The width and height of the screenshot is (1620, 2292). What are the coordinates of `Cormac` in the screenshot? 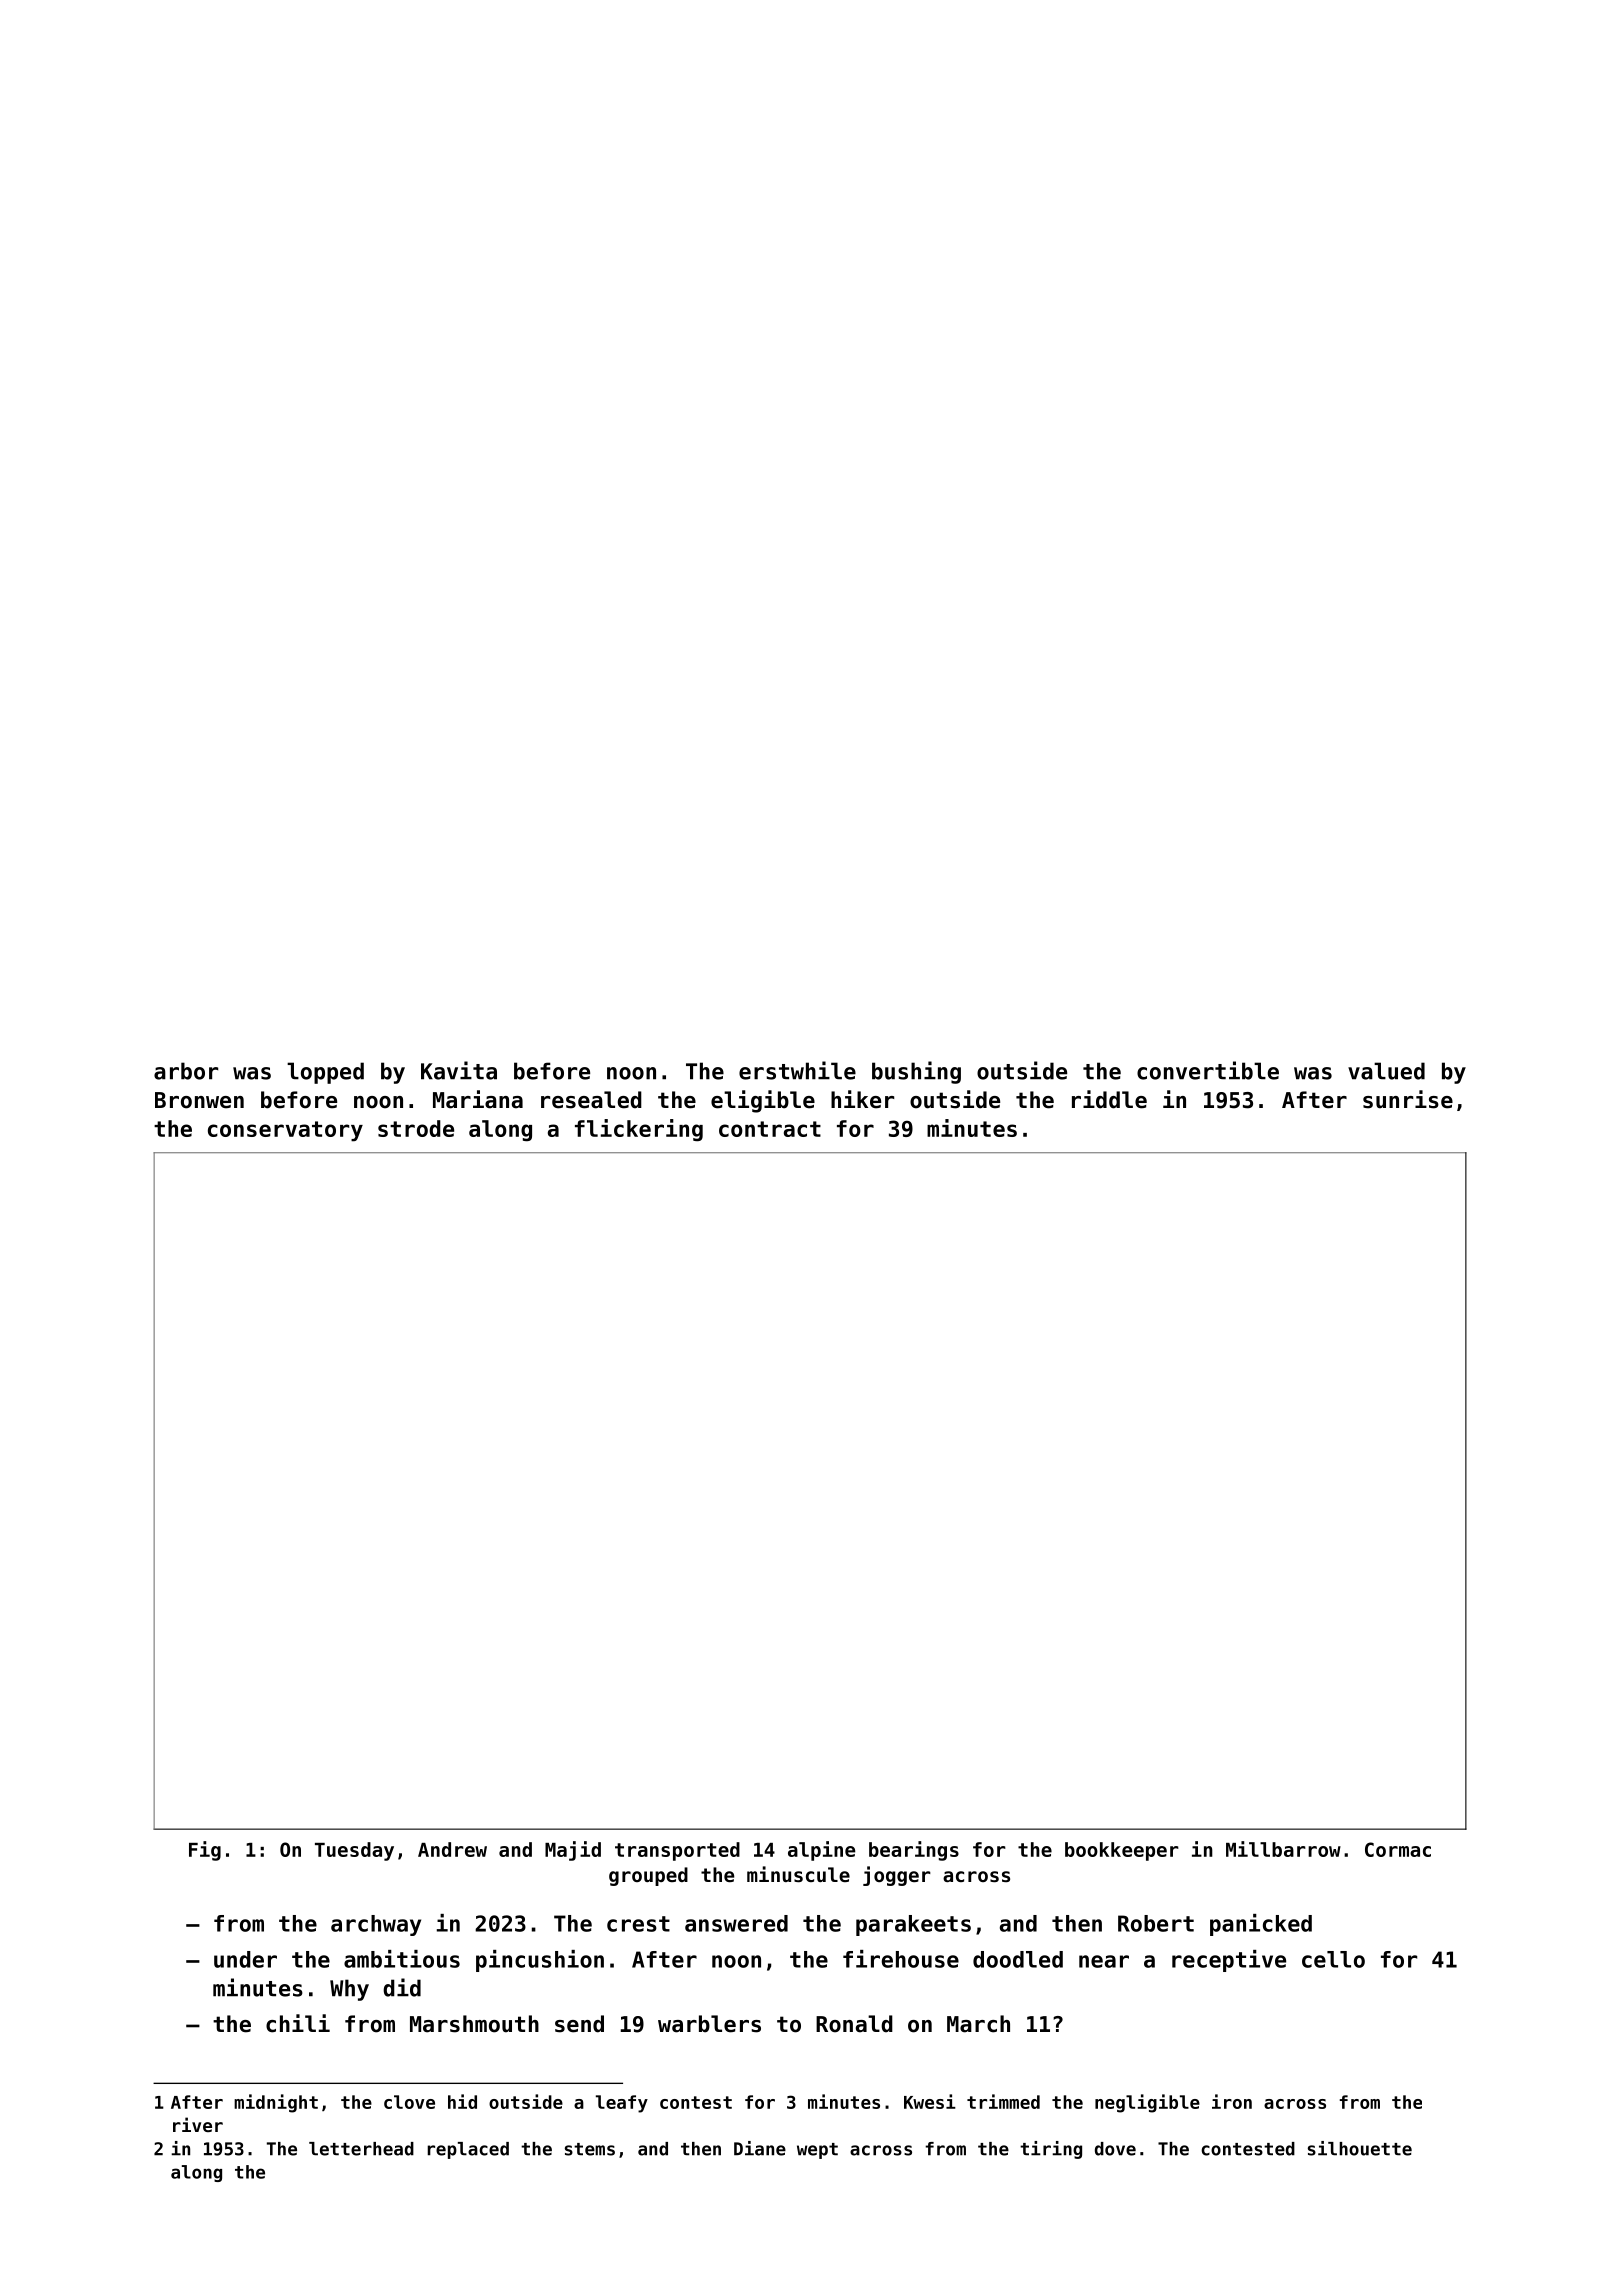 It's located at (1398, 1849).
